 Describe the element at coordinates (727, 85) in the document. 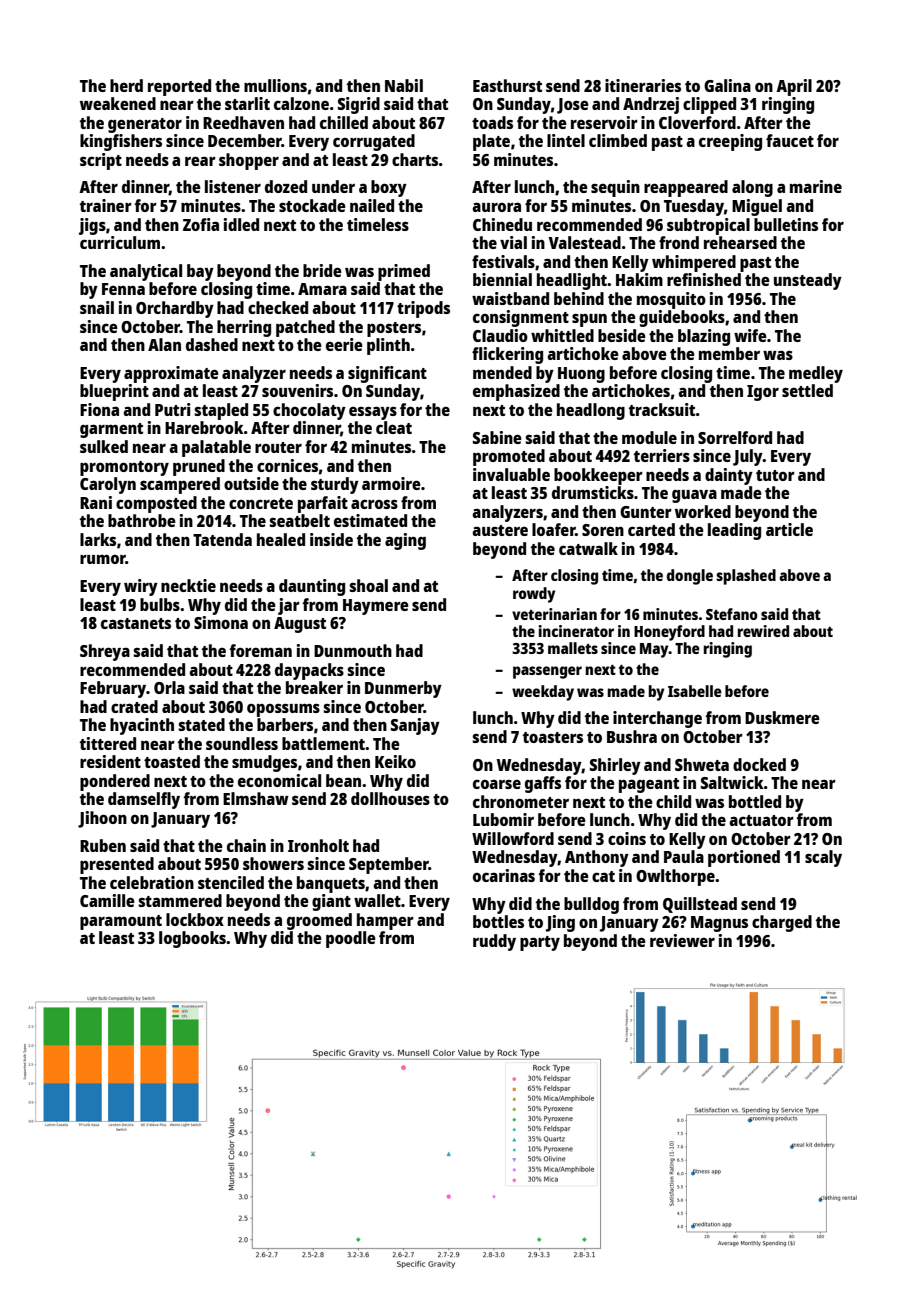

I see `Galina` at that location.
